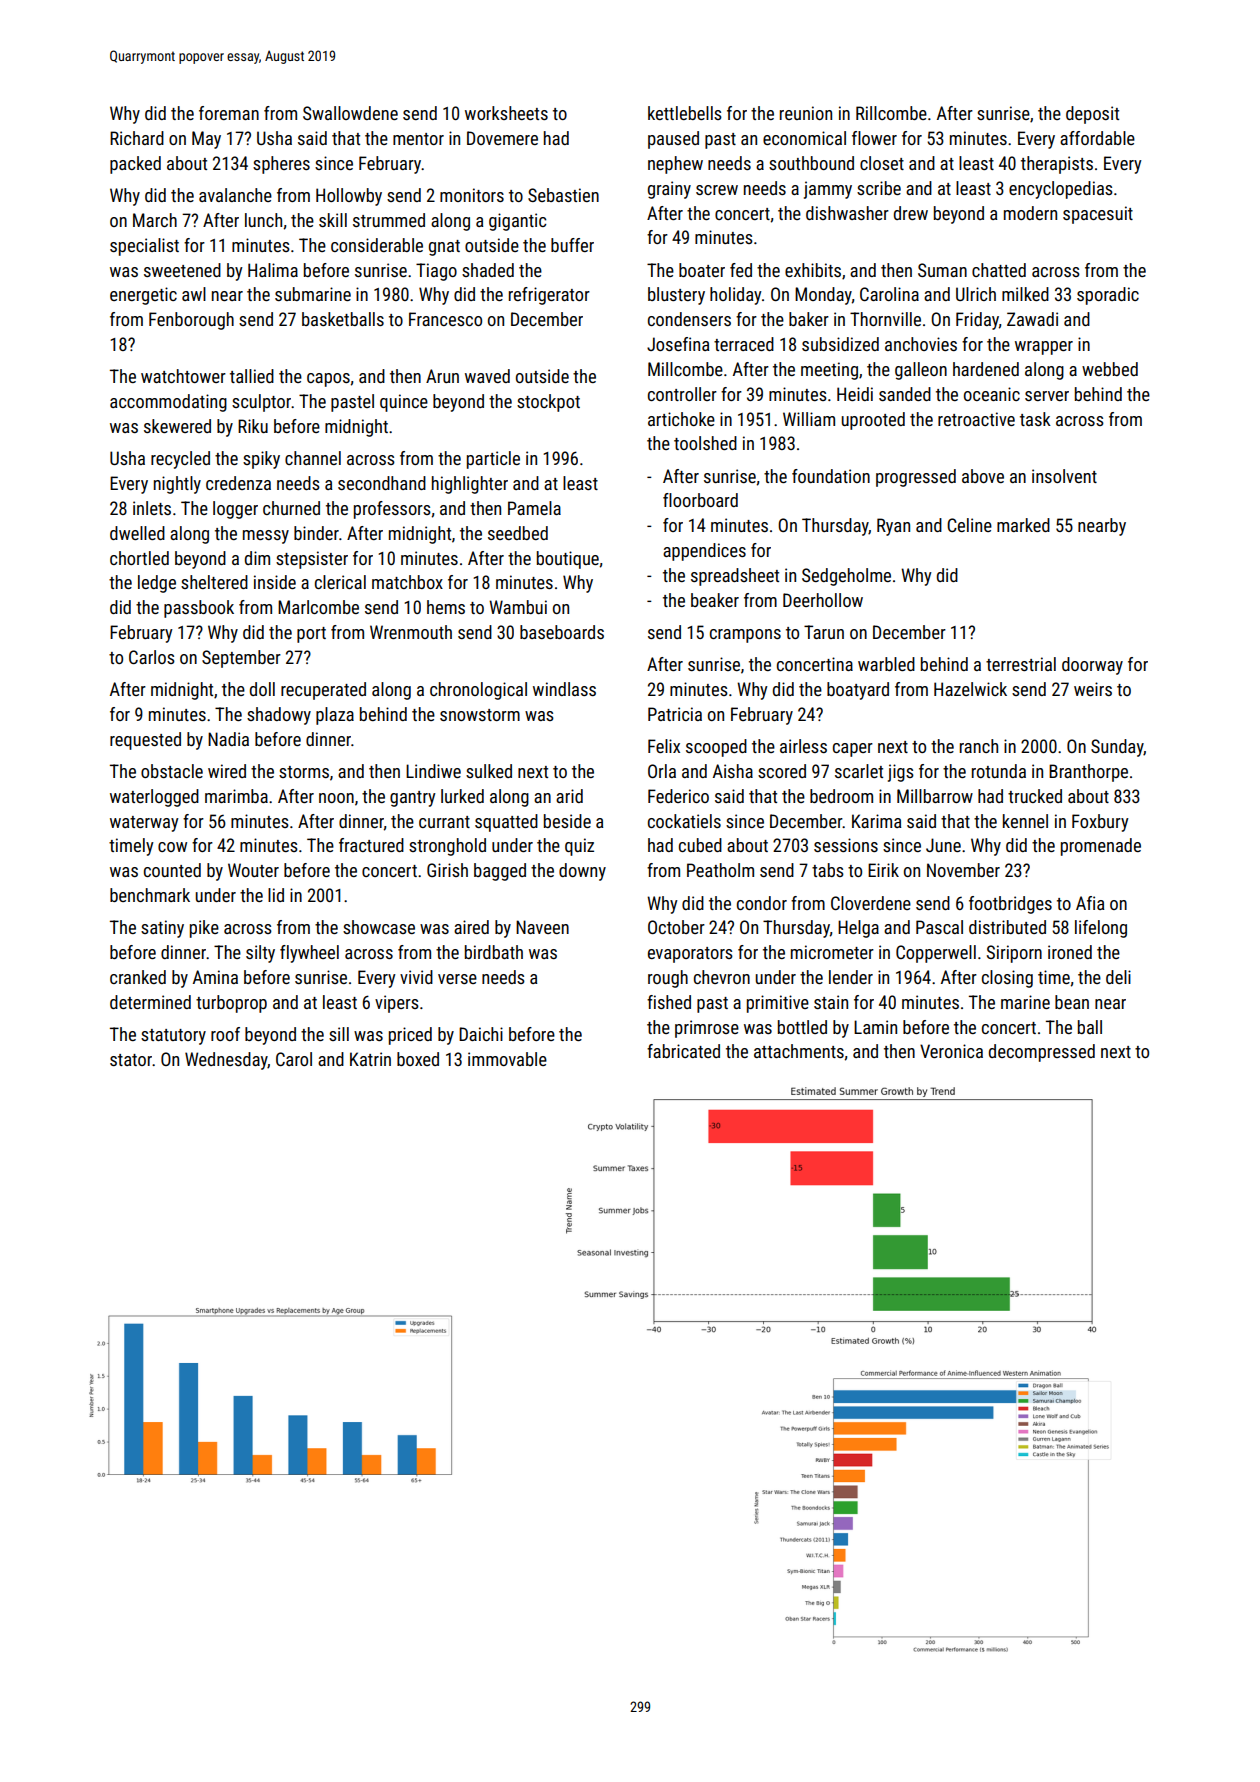 This document has height=1782, width=1260. I want to click on Marlcombe, so click(318, 607).
